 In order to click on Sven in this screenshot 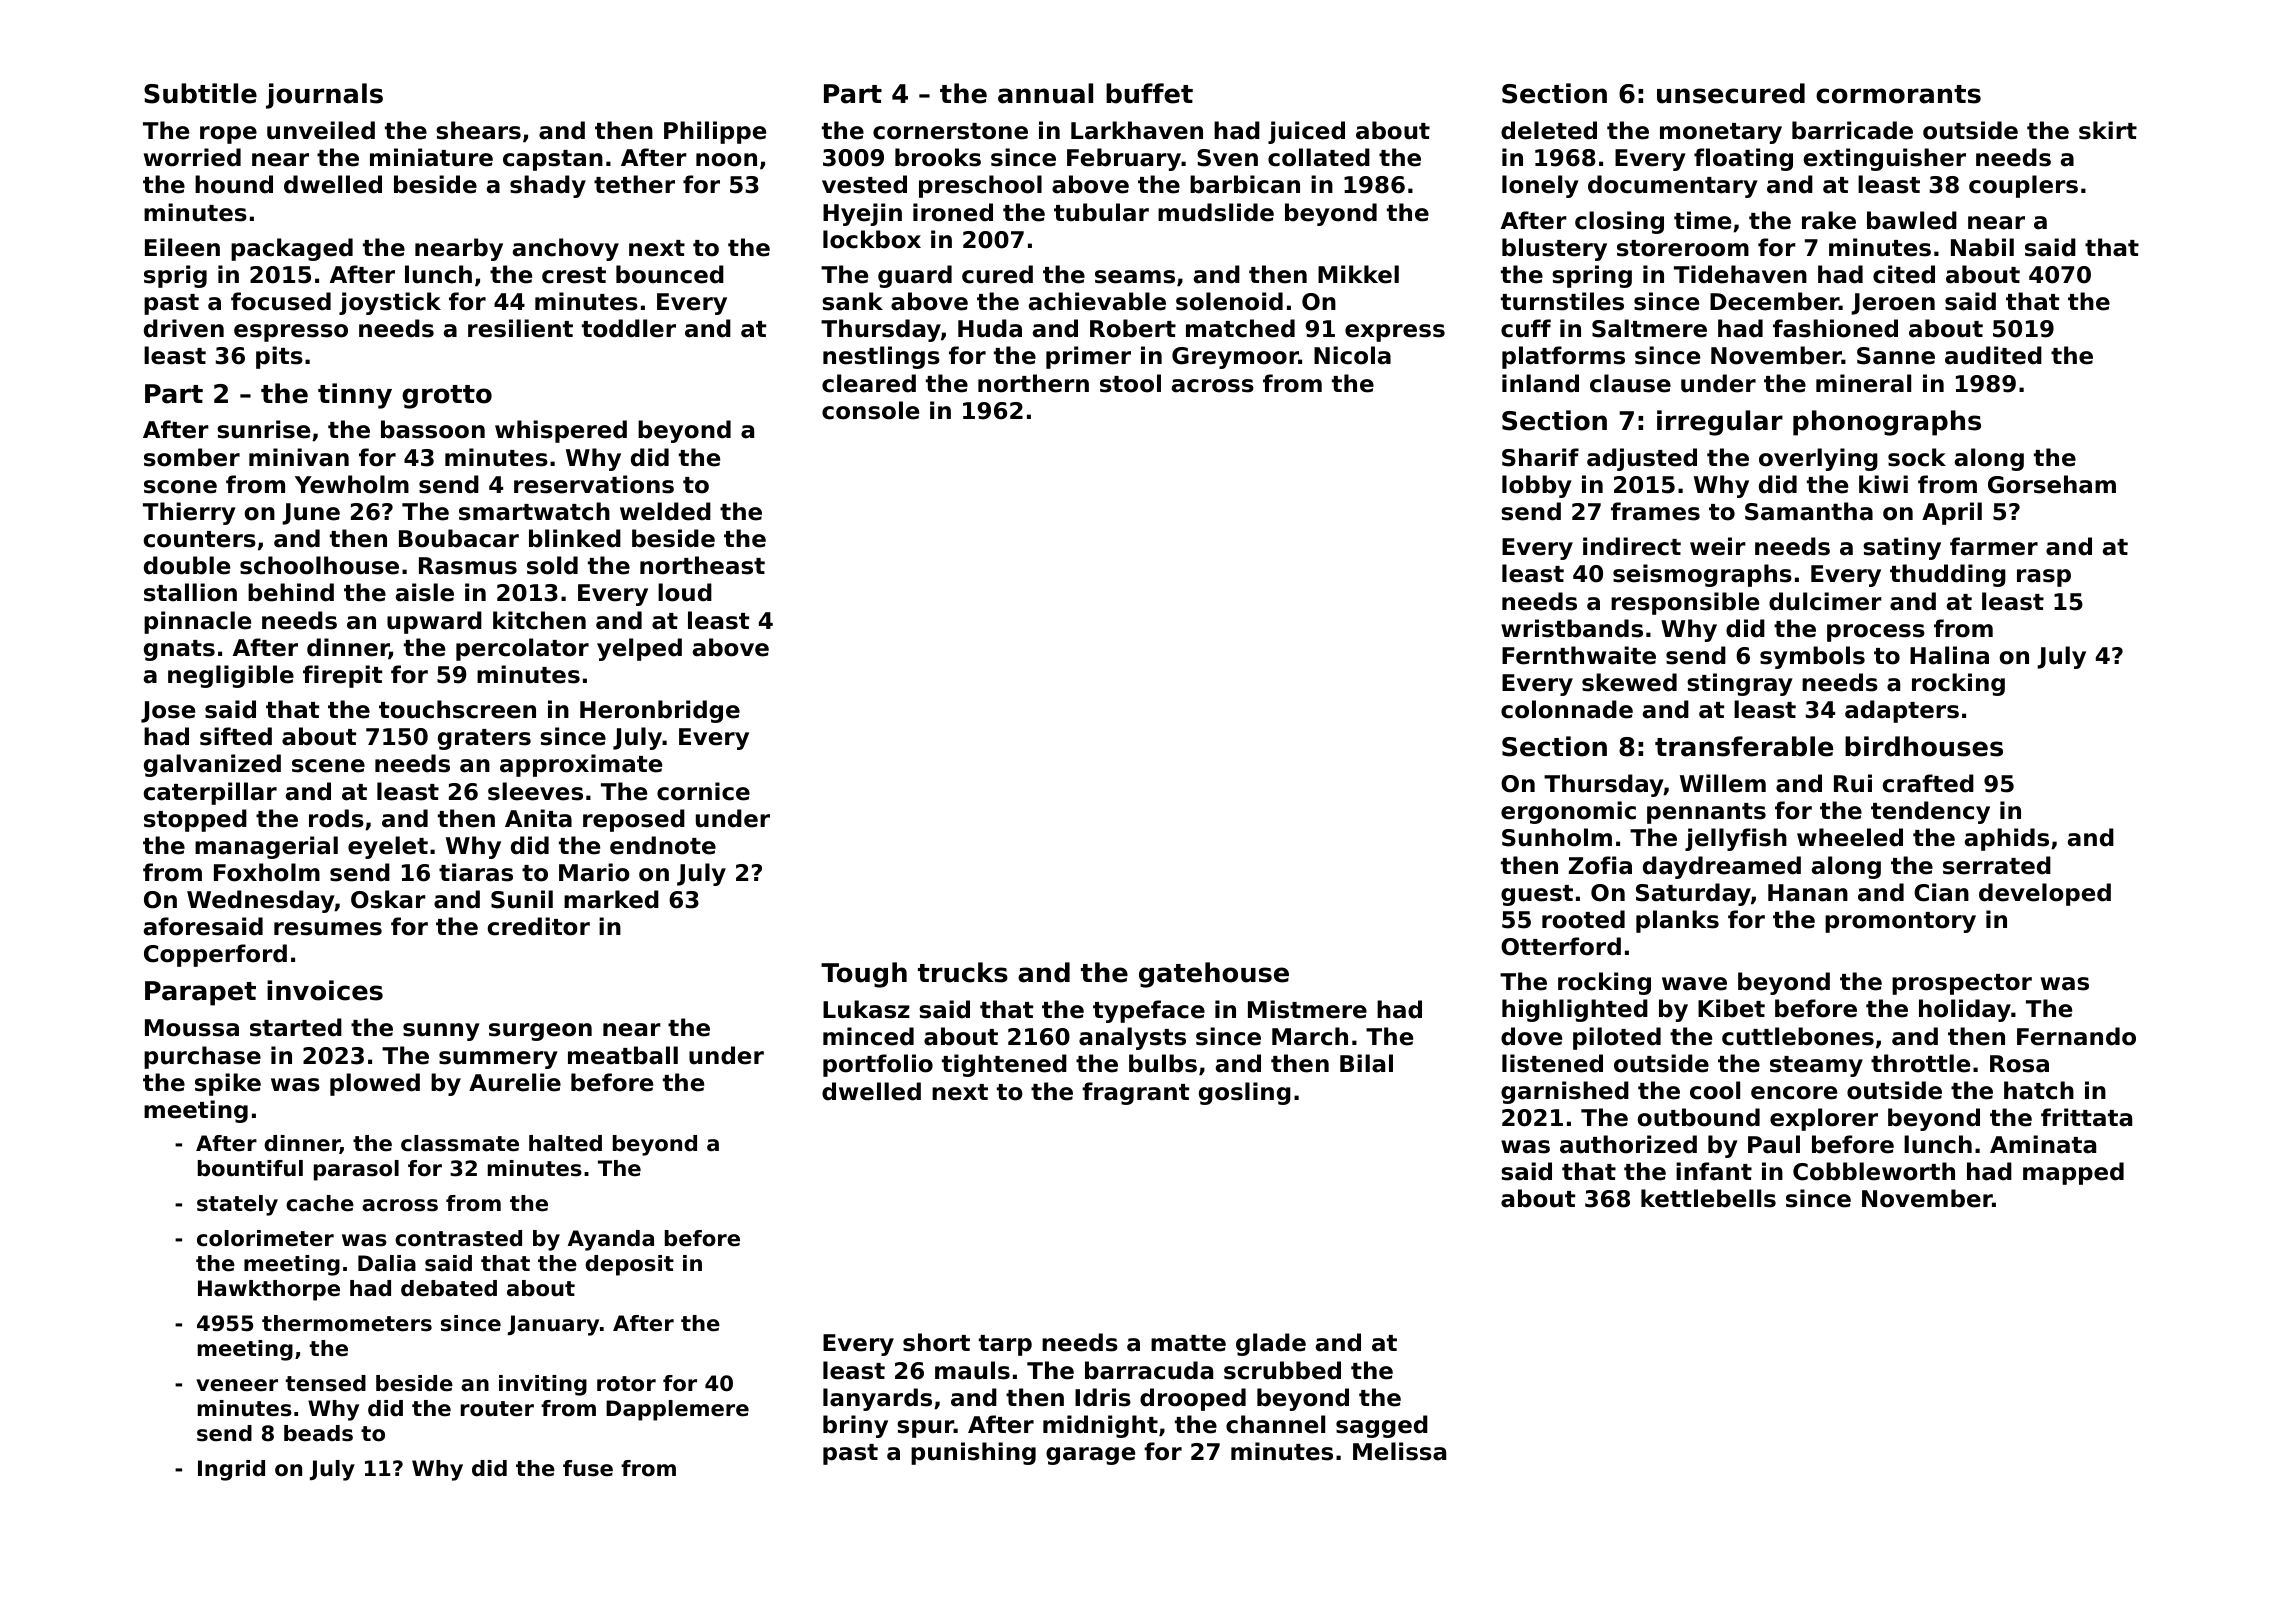, I will do `click(1227, 158)`.
